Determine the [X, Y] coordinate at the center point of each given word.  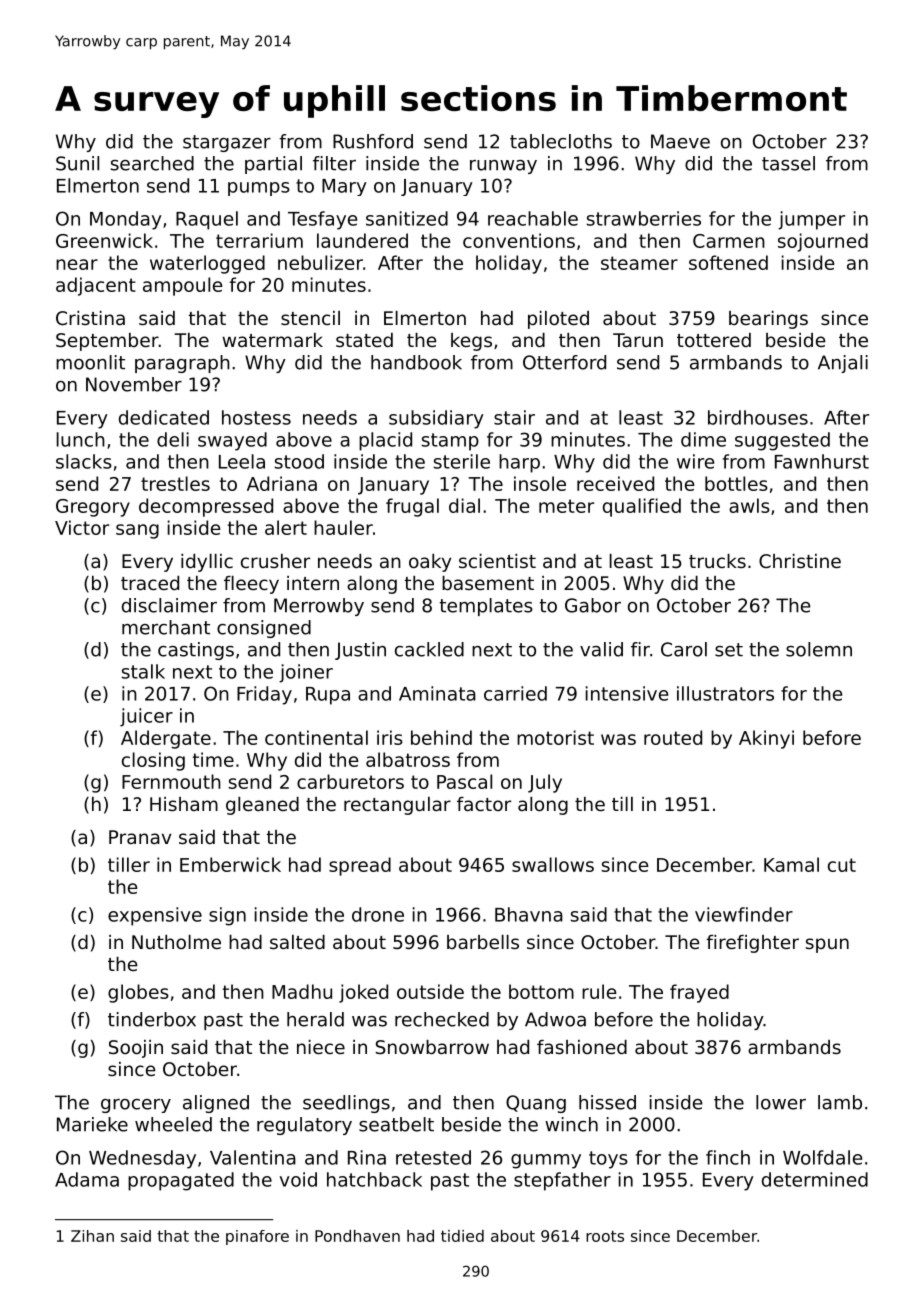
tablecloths [561, 141]
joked [363, 993]
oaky [430, 563]
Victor [82, 527]
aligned [216, 1104]
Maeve [680, 141]
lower [781, 1102]
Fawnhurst [822, 461]
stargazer [227, 143]
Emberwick [230, 864]
